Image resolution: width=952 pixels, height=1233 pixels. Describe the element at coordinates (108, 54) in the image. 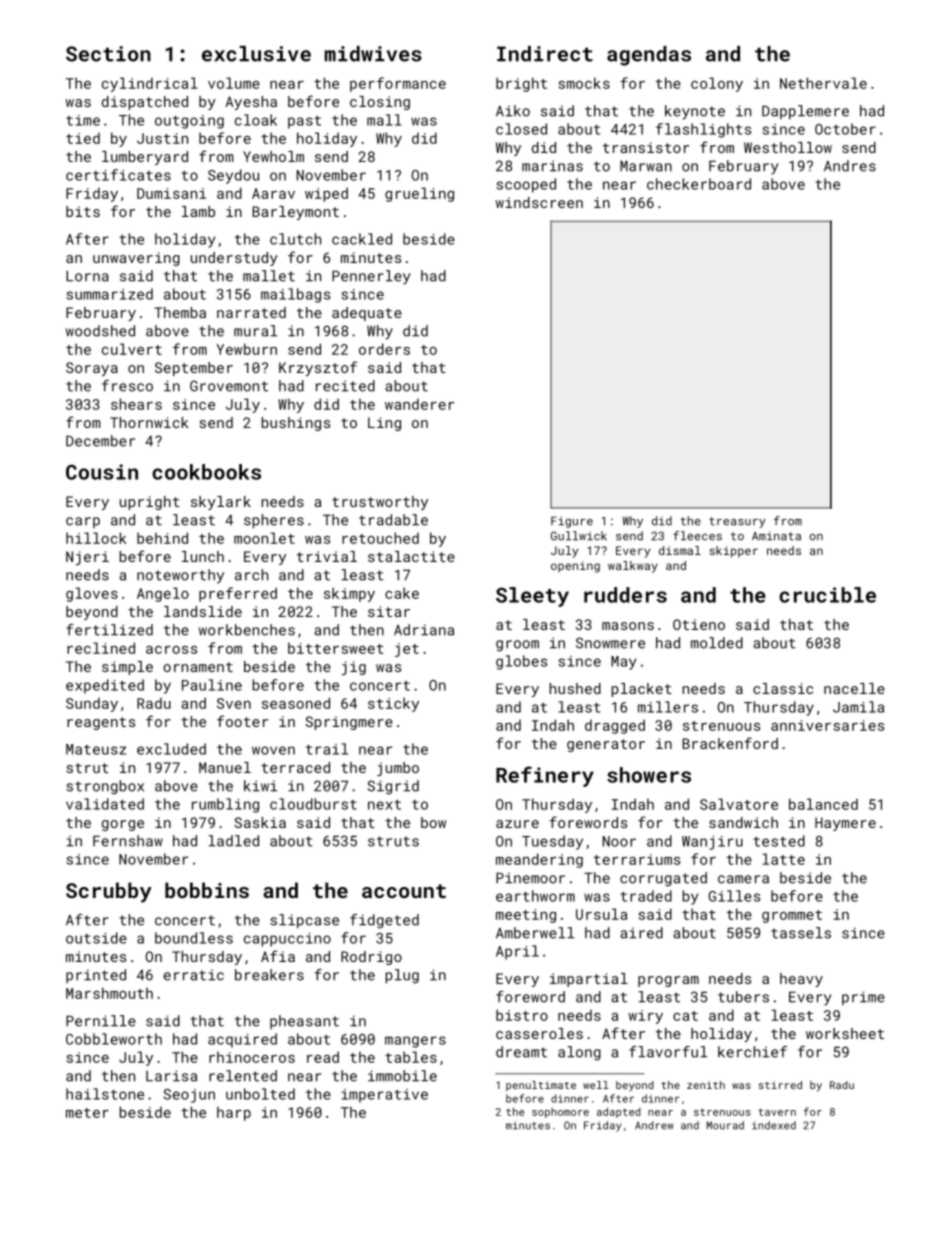

I see `Section` at that location.
